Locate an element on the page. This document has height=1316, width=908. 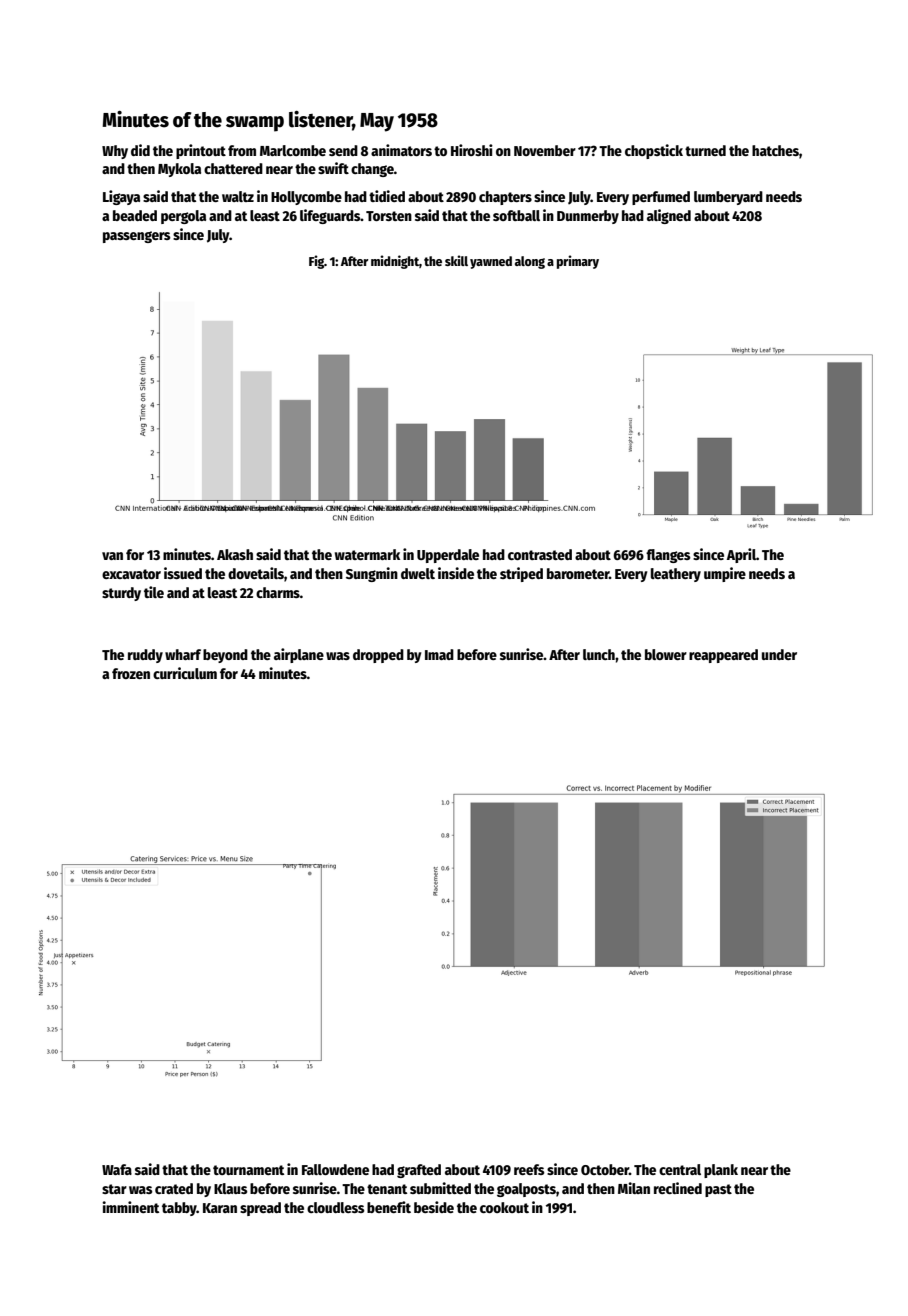
Mykola is located at coordinates (179, 170).
